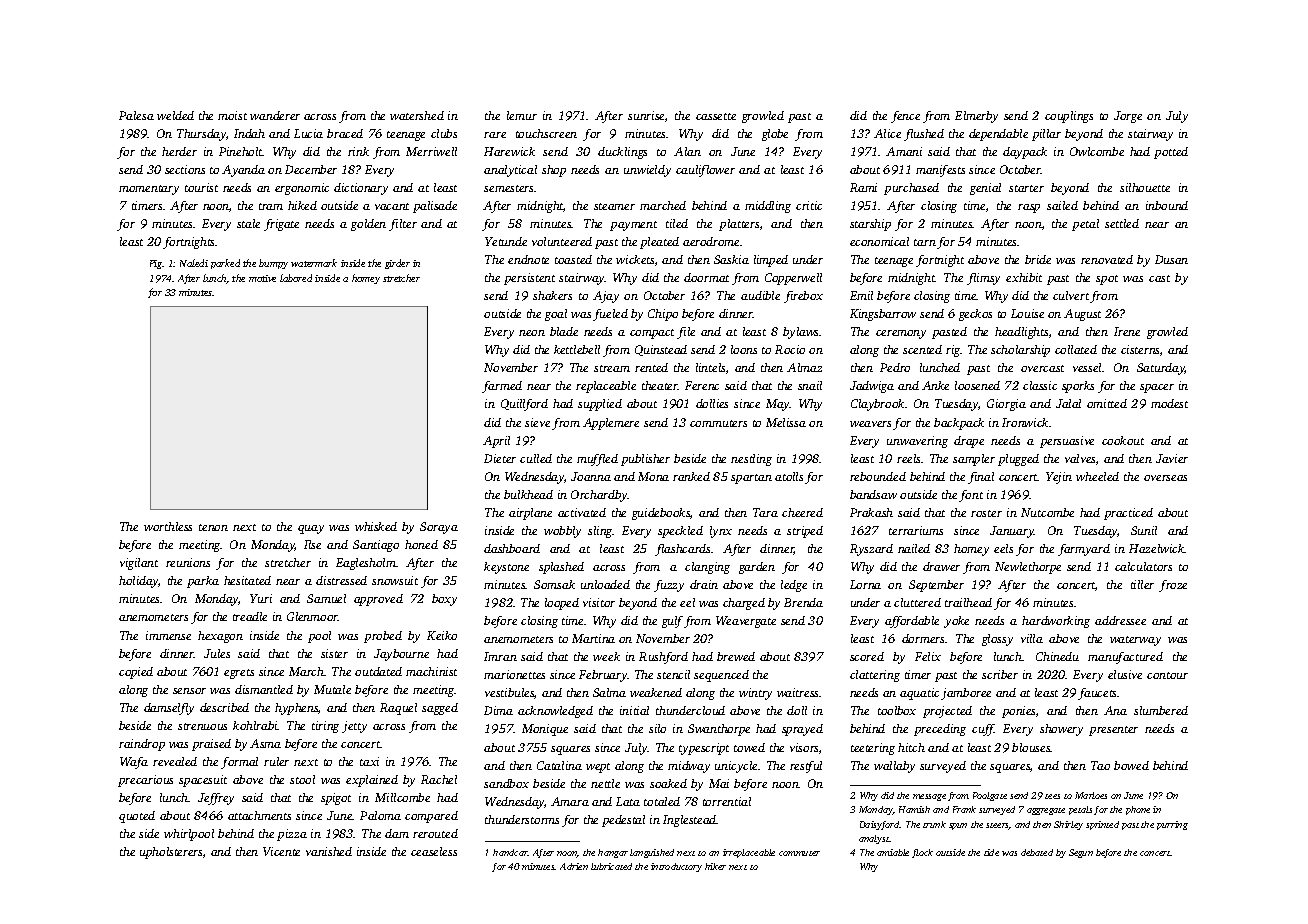 The image size is (1308, 924). I want to click on cassette, so click(716, 116).
